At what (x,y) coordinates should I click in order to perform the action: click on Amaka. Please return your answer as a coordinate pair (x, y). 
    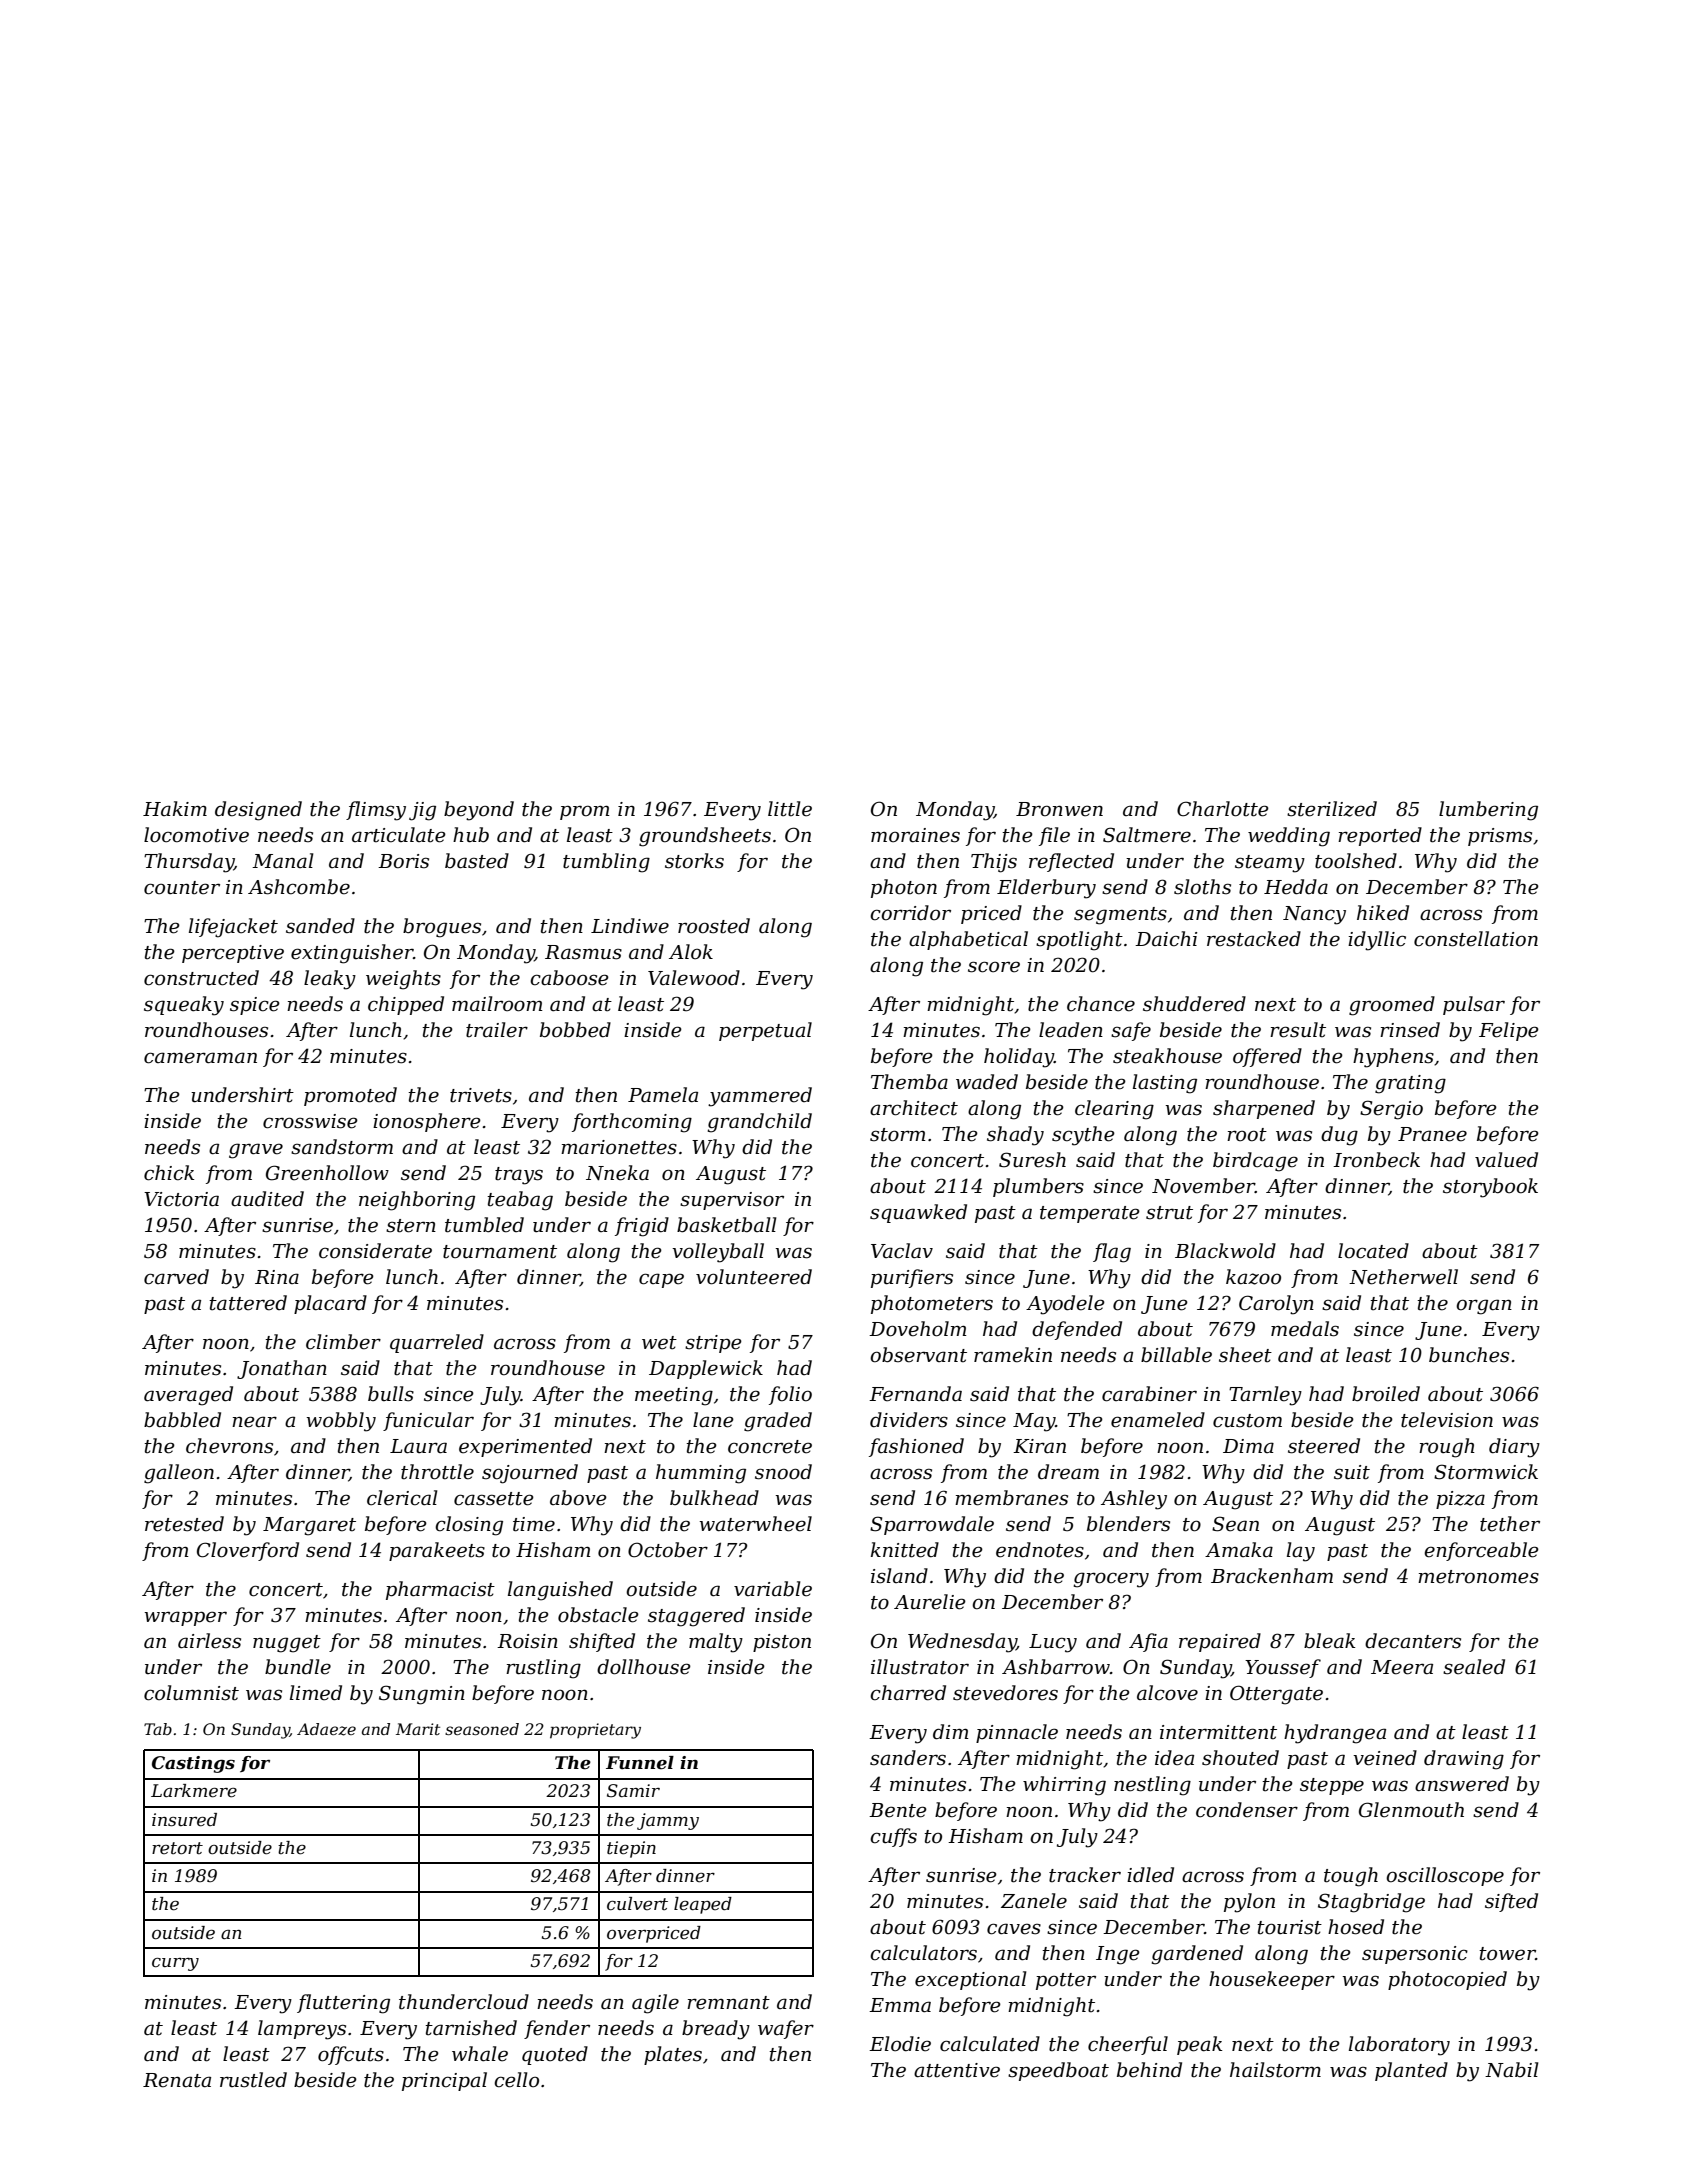
    Looking at the image, I should click on (1239, 1549).
